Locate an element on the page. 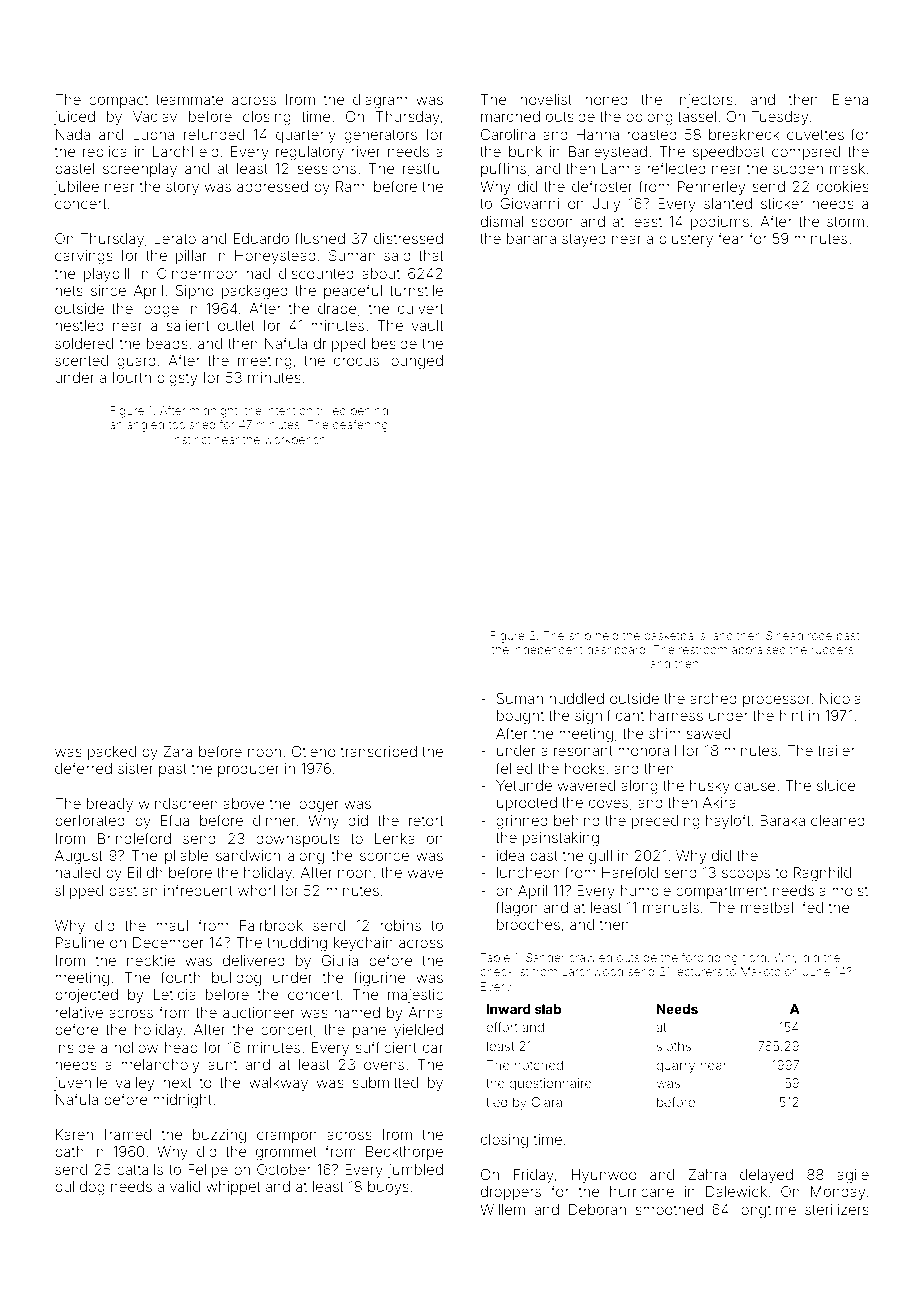 Image resolution: width=924 pixels, height=1308 pixels. transcribed is located at coordinates (379, 751).
